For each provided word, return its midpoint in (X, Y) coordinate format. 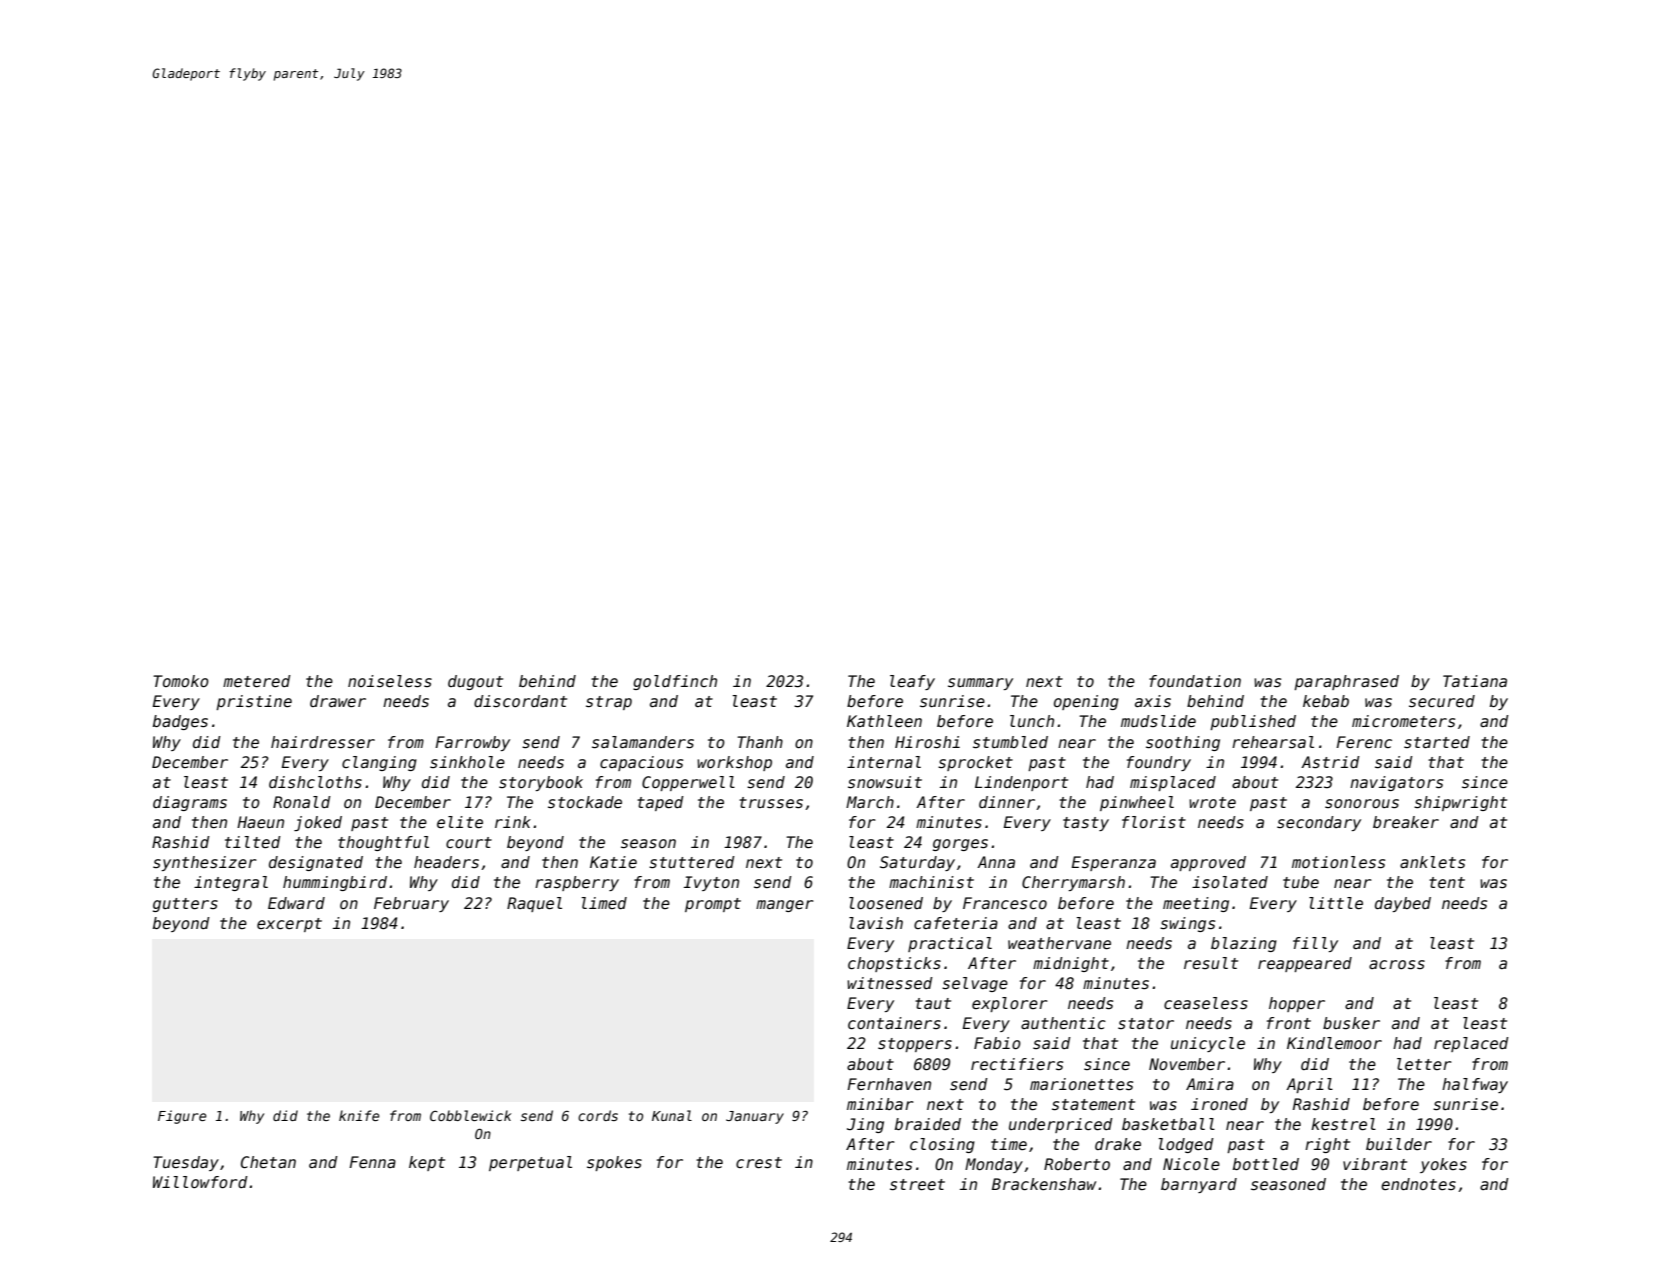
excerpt (289, 925)
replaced (1471, 1044)
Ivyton (711, 883)
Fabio (997, 1043)
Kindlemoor (1334, 1043)
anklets (1432, 862)
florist (1154, 822)
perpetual (530, 1163)
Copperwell (688, 783)
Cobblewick (470, 1115)
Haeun (260, 822)
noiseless (390, 681)
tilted (253, 842)
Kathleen (884, 721)
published (1253, 722)
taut (933, 1003)
